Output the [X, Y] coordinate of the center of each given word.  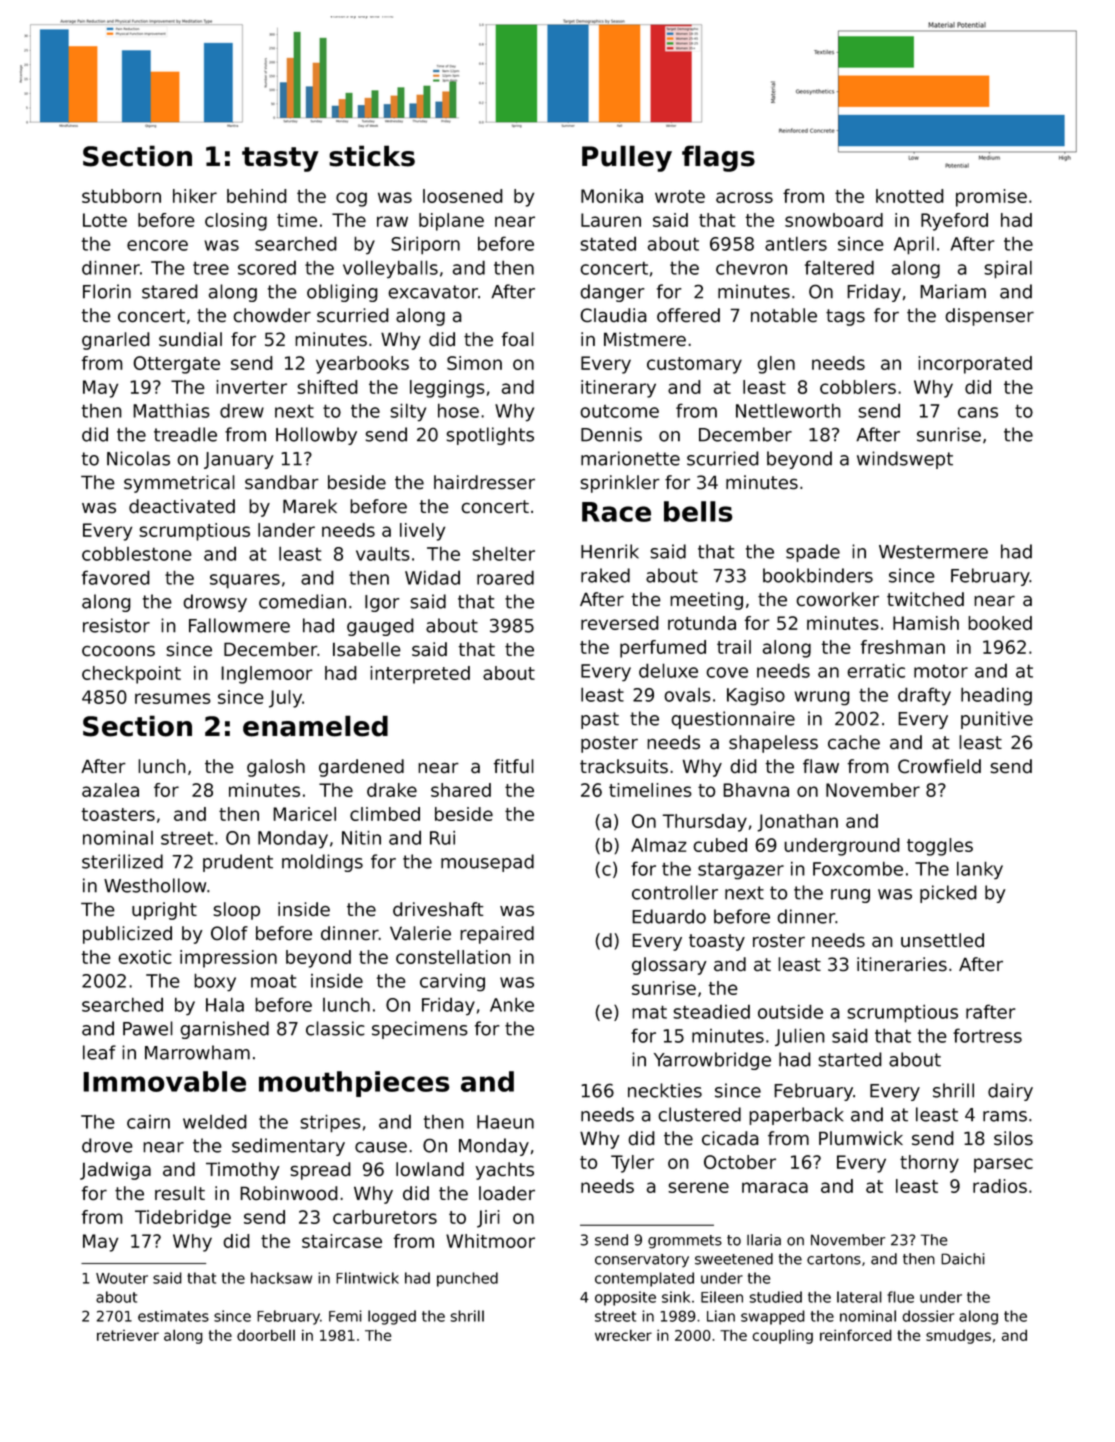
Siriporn [425, 246]
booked [1000, 623]
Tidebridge [183, 1219]
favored [116, 577]
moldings [322, 863]
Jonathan [797, 823]
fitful [513, 766]
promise [991, 198]
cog [351, 199]
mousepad [487, 863]
